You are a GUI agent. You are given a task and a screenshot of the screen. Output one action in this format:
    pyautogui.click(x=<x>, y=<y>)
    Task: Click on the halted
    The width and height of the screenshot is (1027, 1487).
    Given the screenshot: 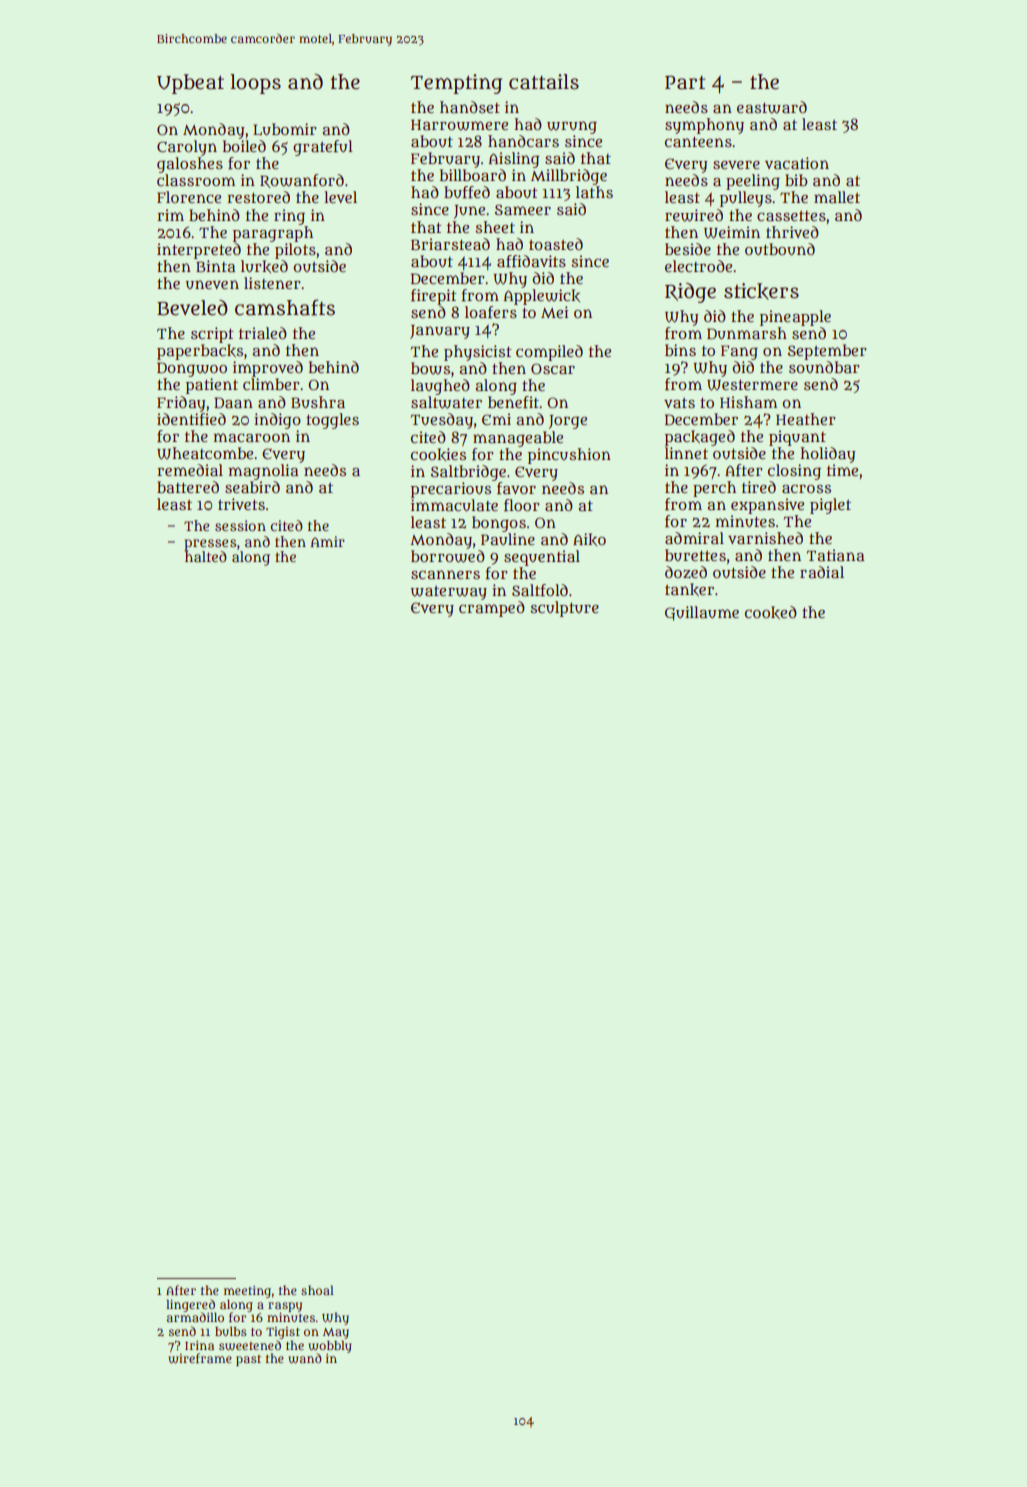 What is the action you would take?
    pyautogui.click(x=206, y=556)
